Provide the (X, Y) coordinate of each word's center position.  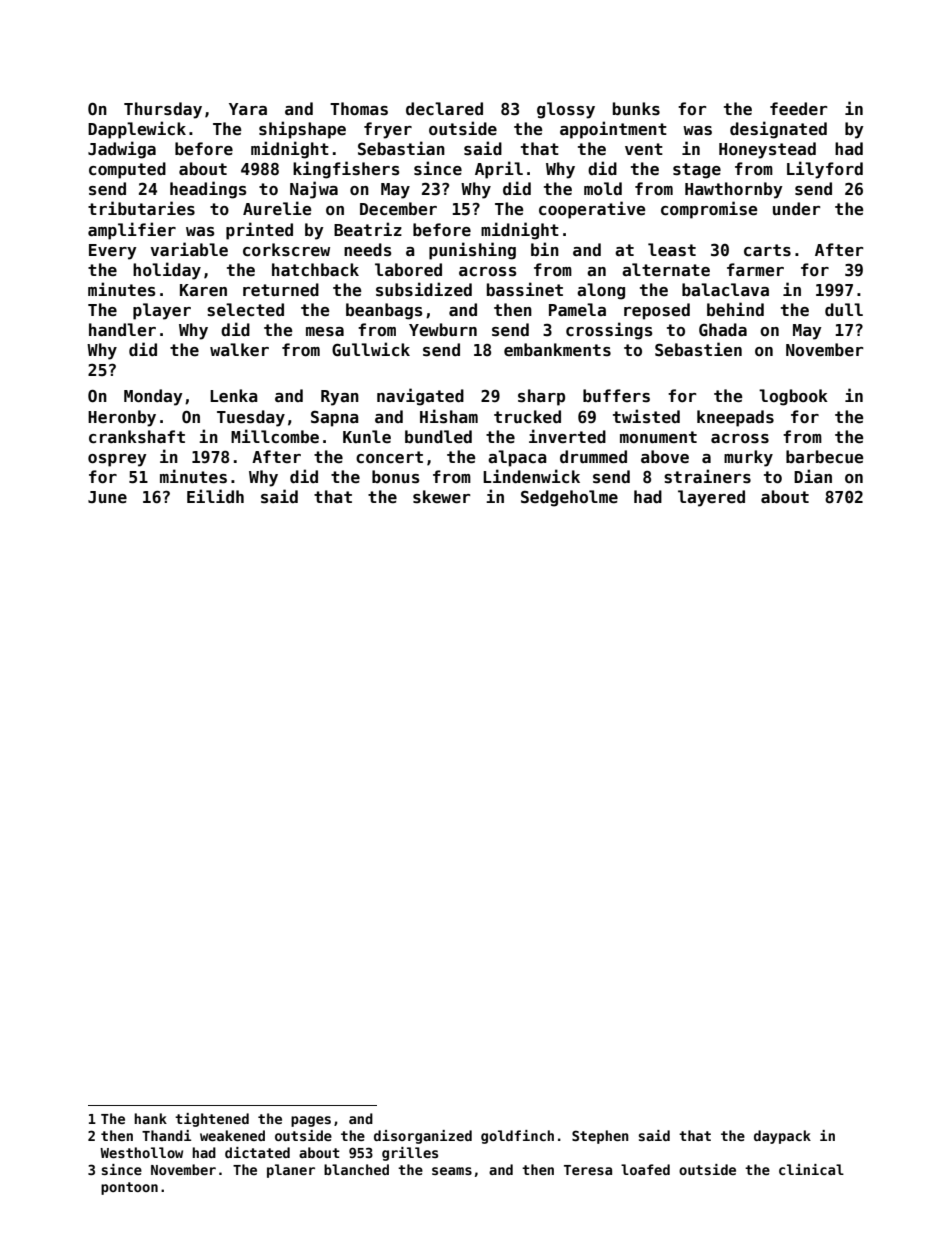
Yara (248, 109)
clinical (811, 1169)
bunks (636, 108)
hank (150, 1118)
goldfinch (517, 1137)
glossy (566, 110)
